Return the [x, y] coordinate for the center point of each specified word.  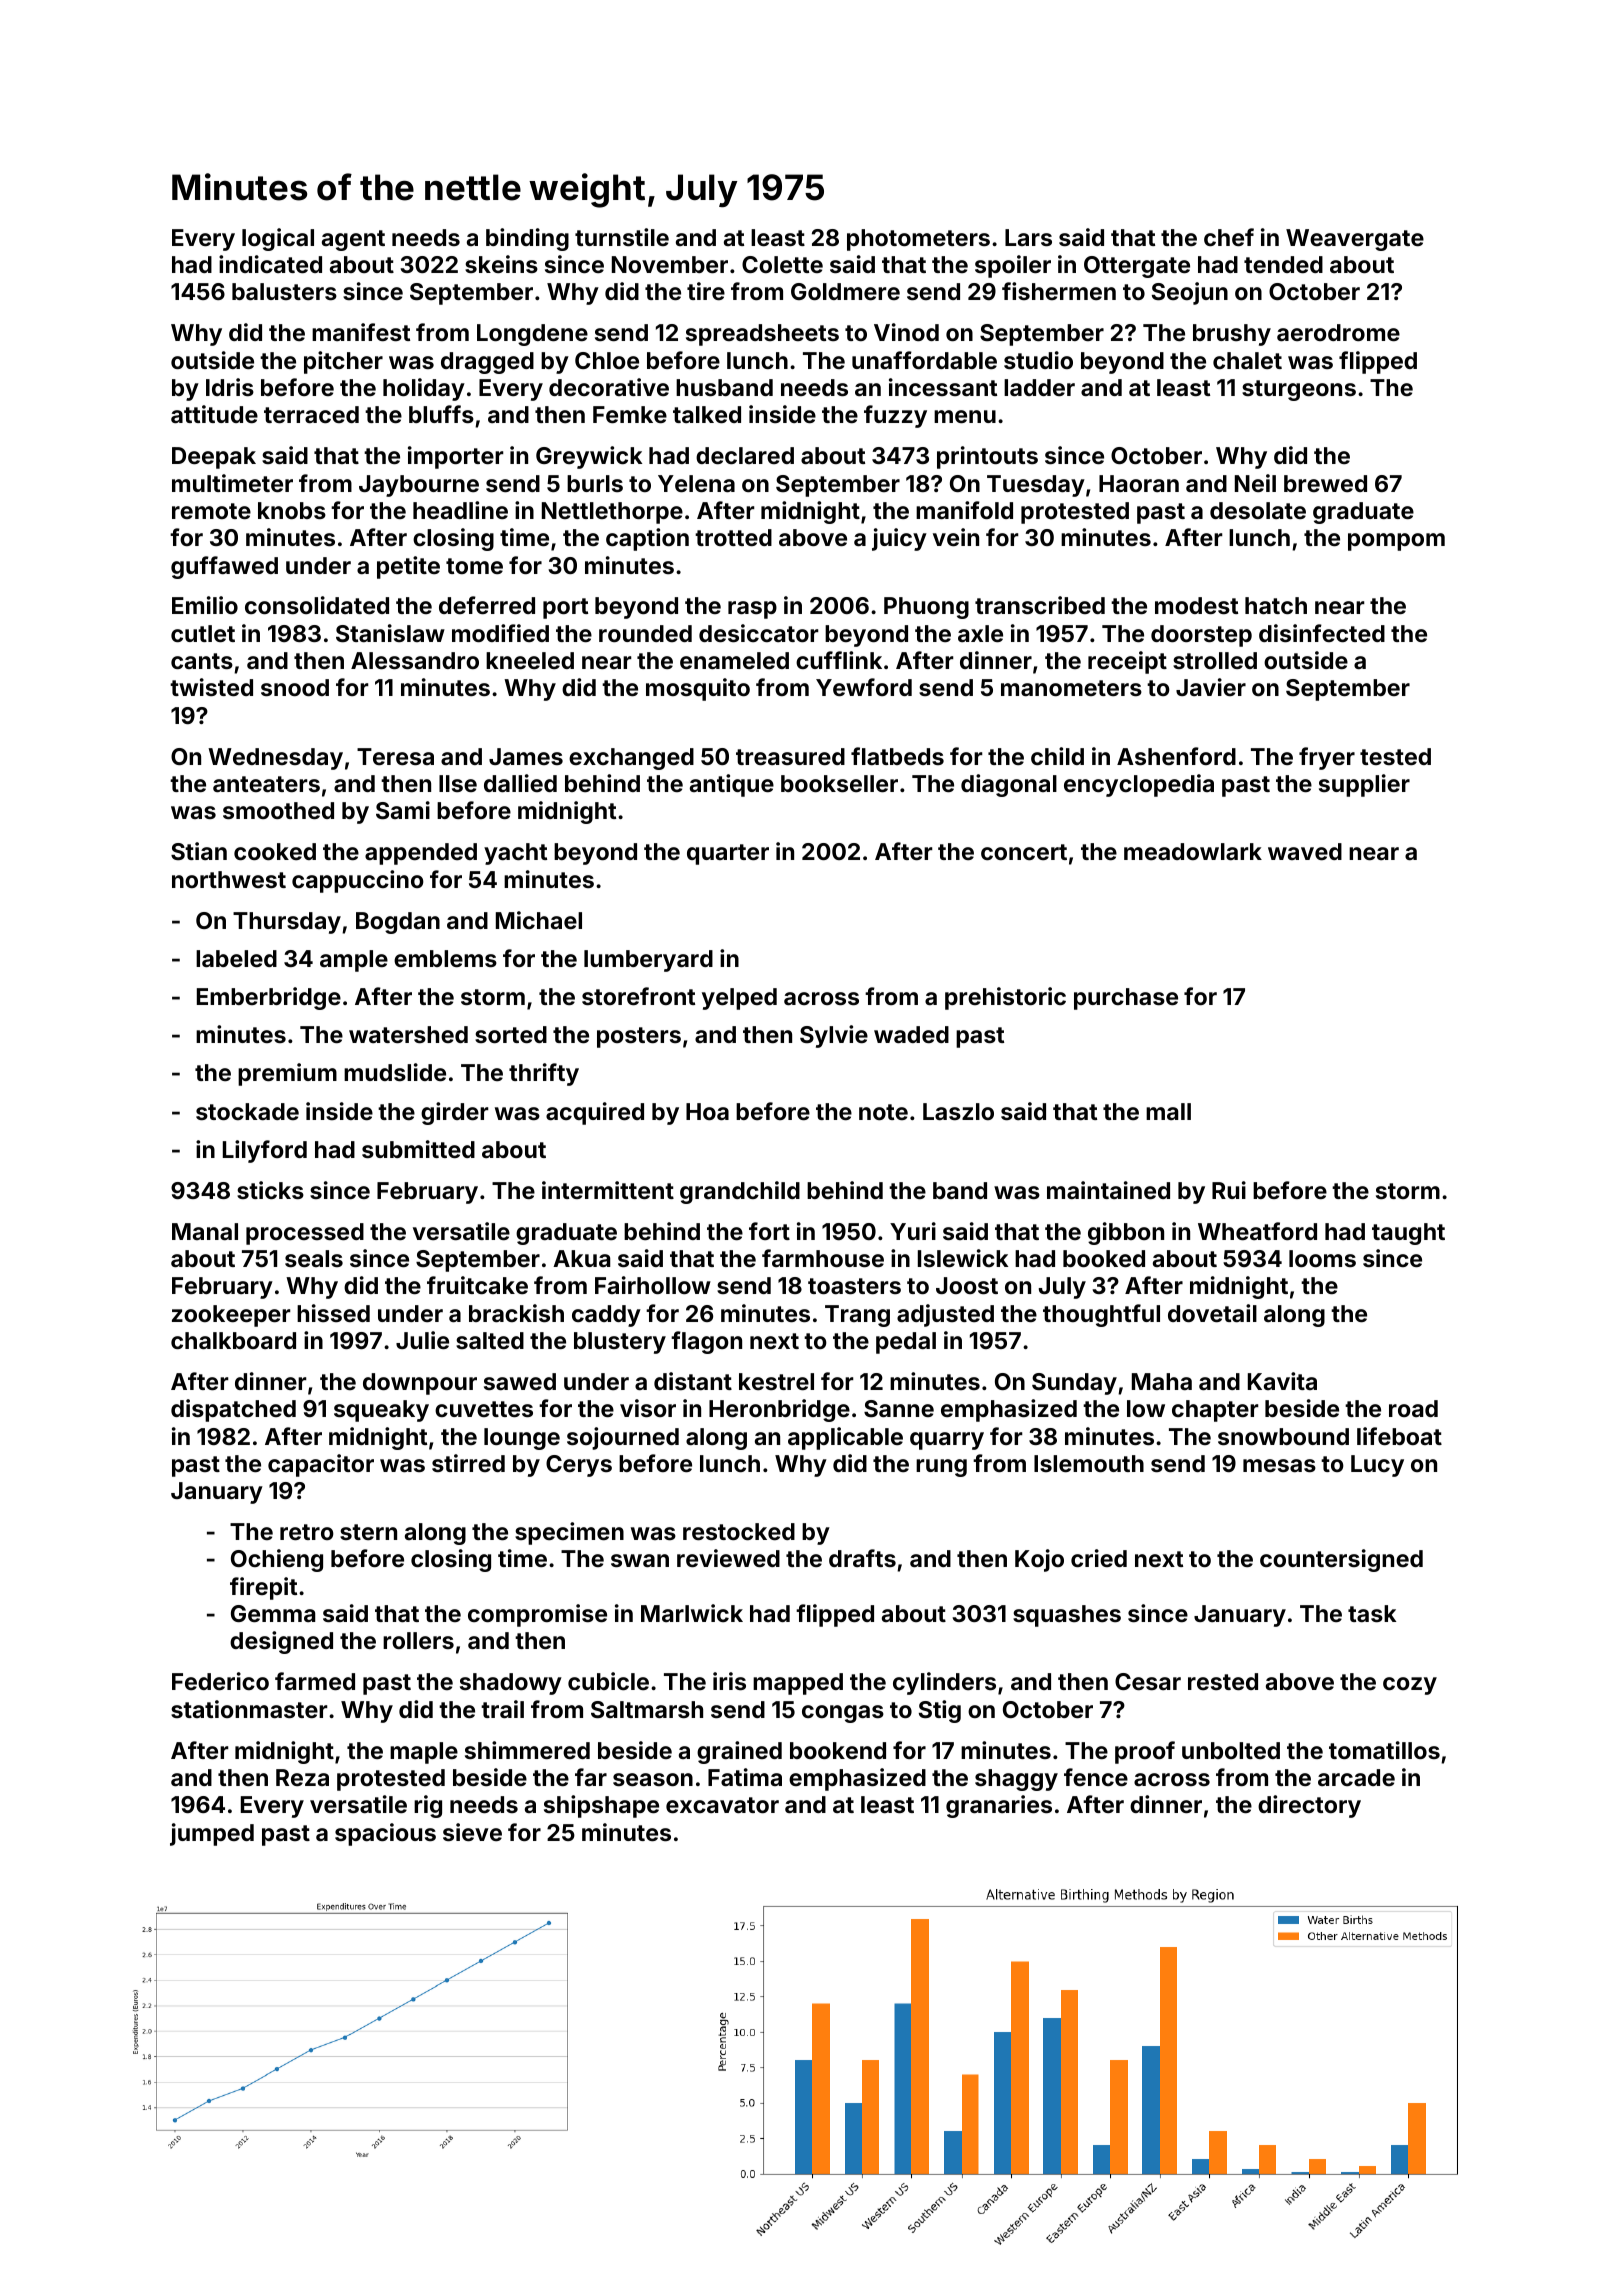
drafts [862, 1558]
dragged [487, 363]
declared [745, 455]
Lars [1028, 237]
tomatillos [1384, 1750]
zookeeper [231, 1316]
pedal [906, 1343]
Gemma [273, 1613]
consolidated [317, 605]
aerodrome [1338, 332]
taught [1408, 1234]
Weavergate [1355, 240]
